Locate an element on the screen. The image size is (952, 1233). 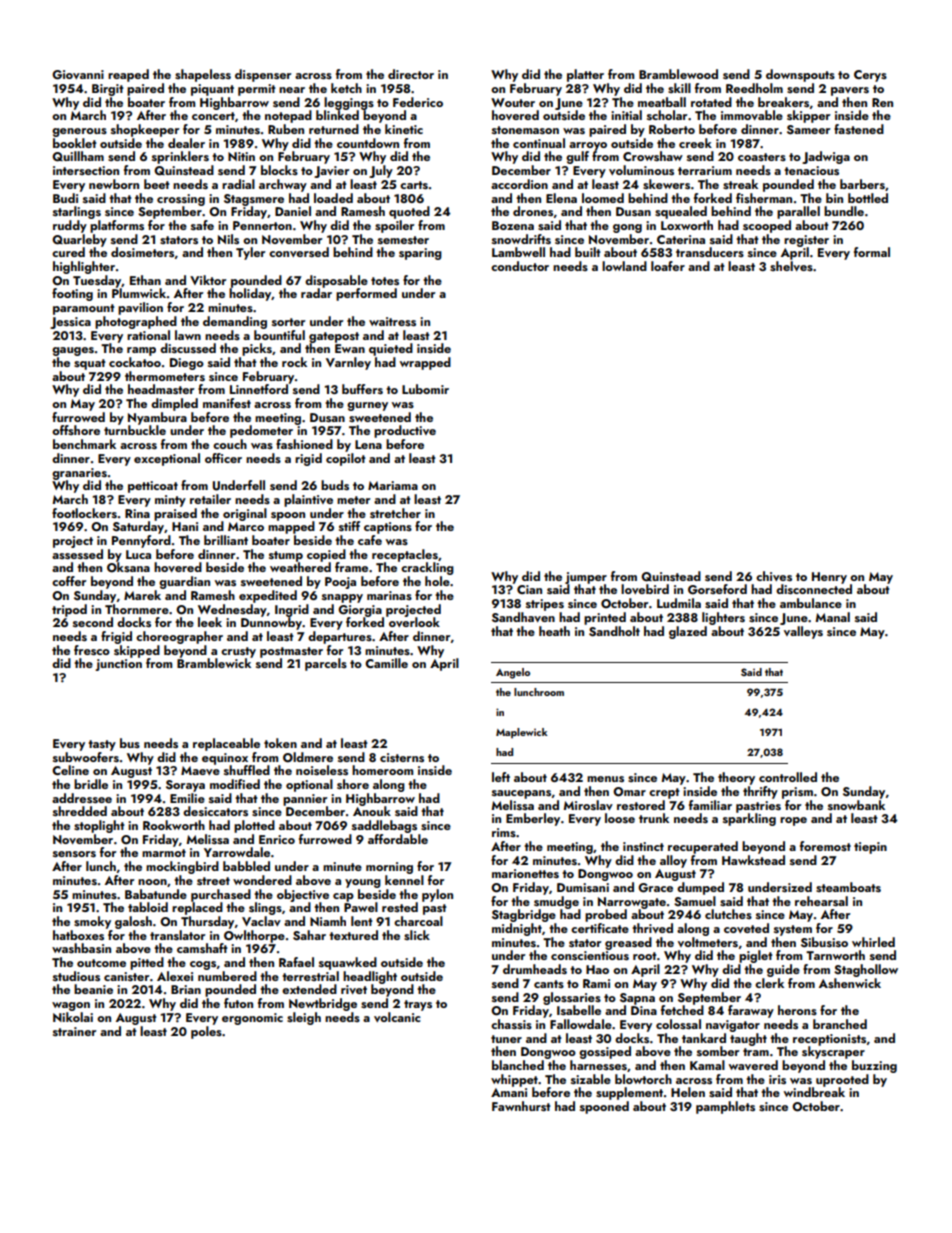
Ren is located at coordinates (882, 102).
